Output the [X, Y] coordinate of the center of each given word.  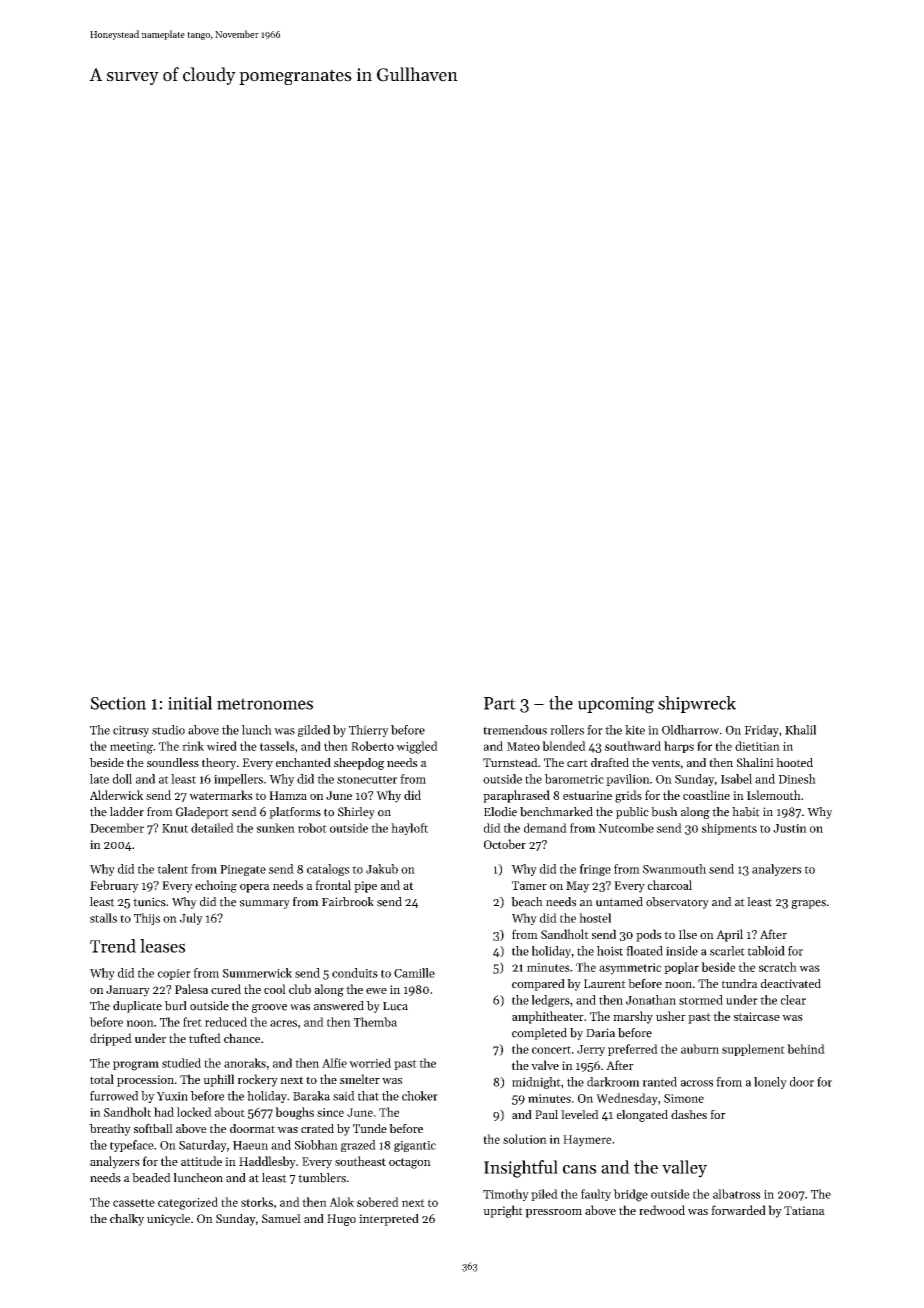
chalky [127, 1220]
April [729, 935]
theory [219, 764]
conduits [355, 973]
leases [162, 946]
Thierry [369, 731]
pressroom [553, 1213]
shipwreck [697, 704]
